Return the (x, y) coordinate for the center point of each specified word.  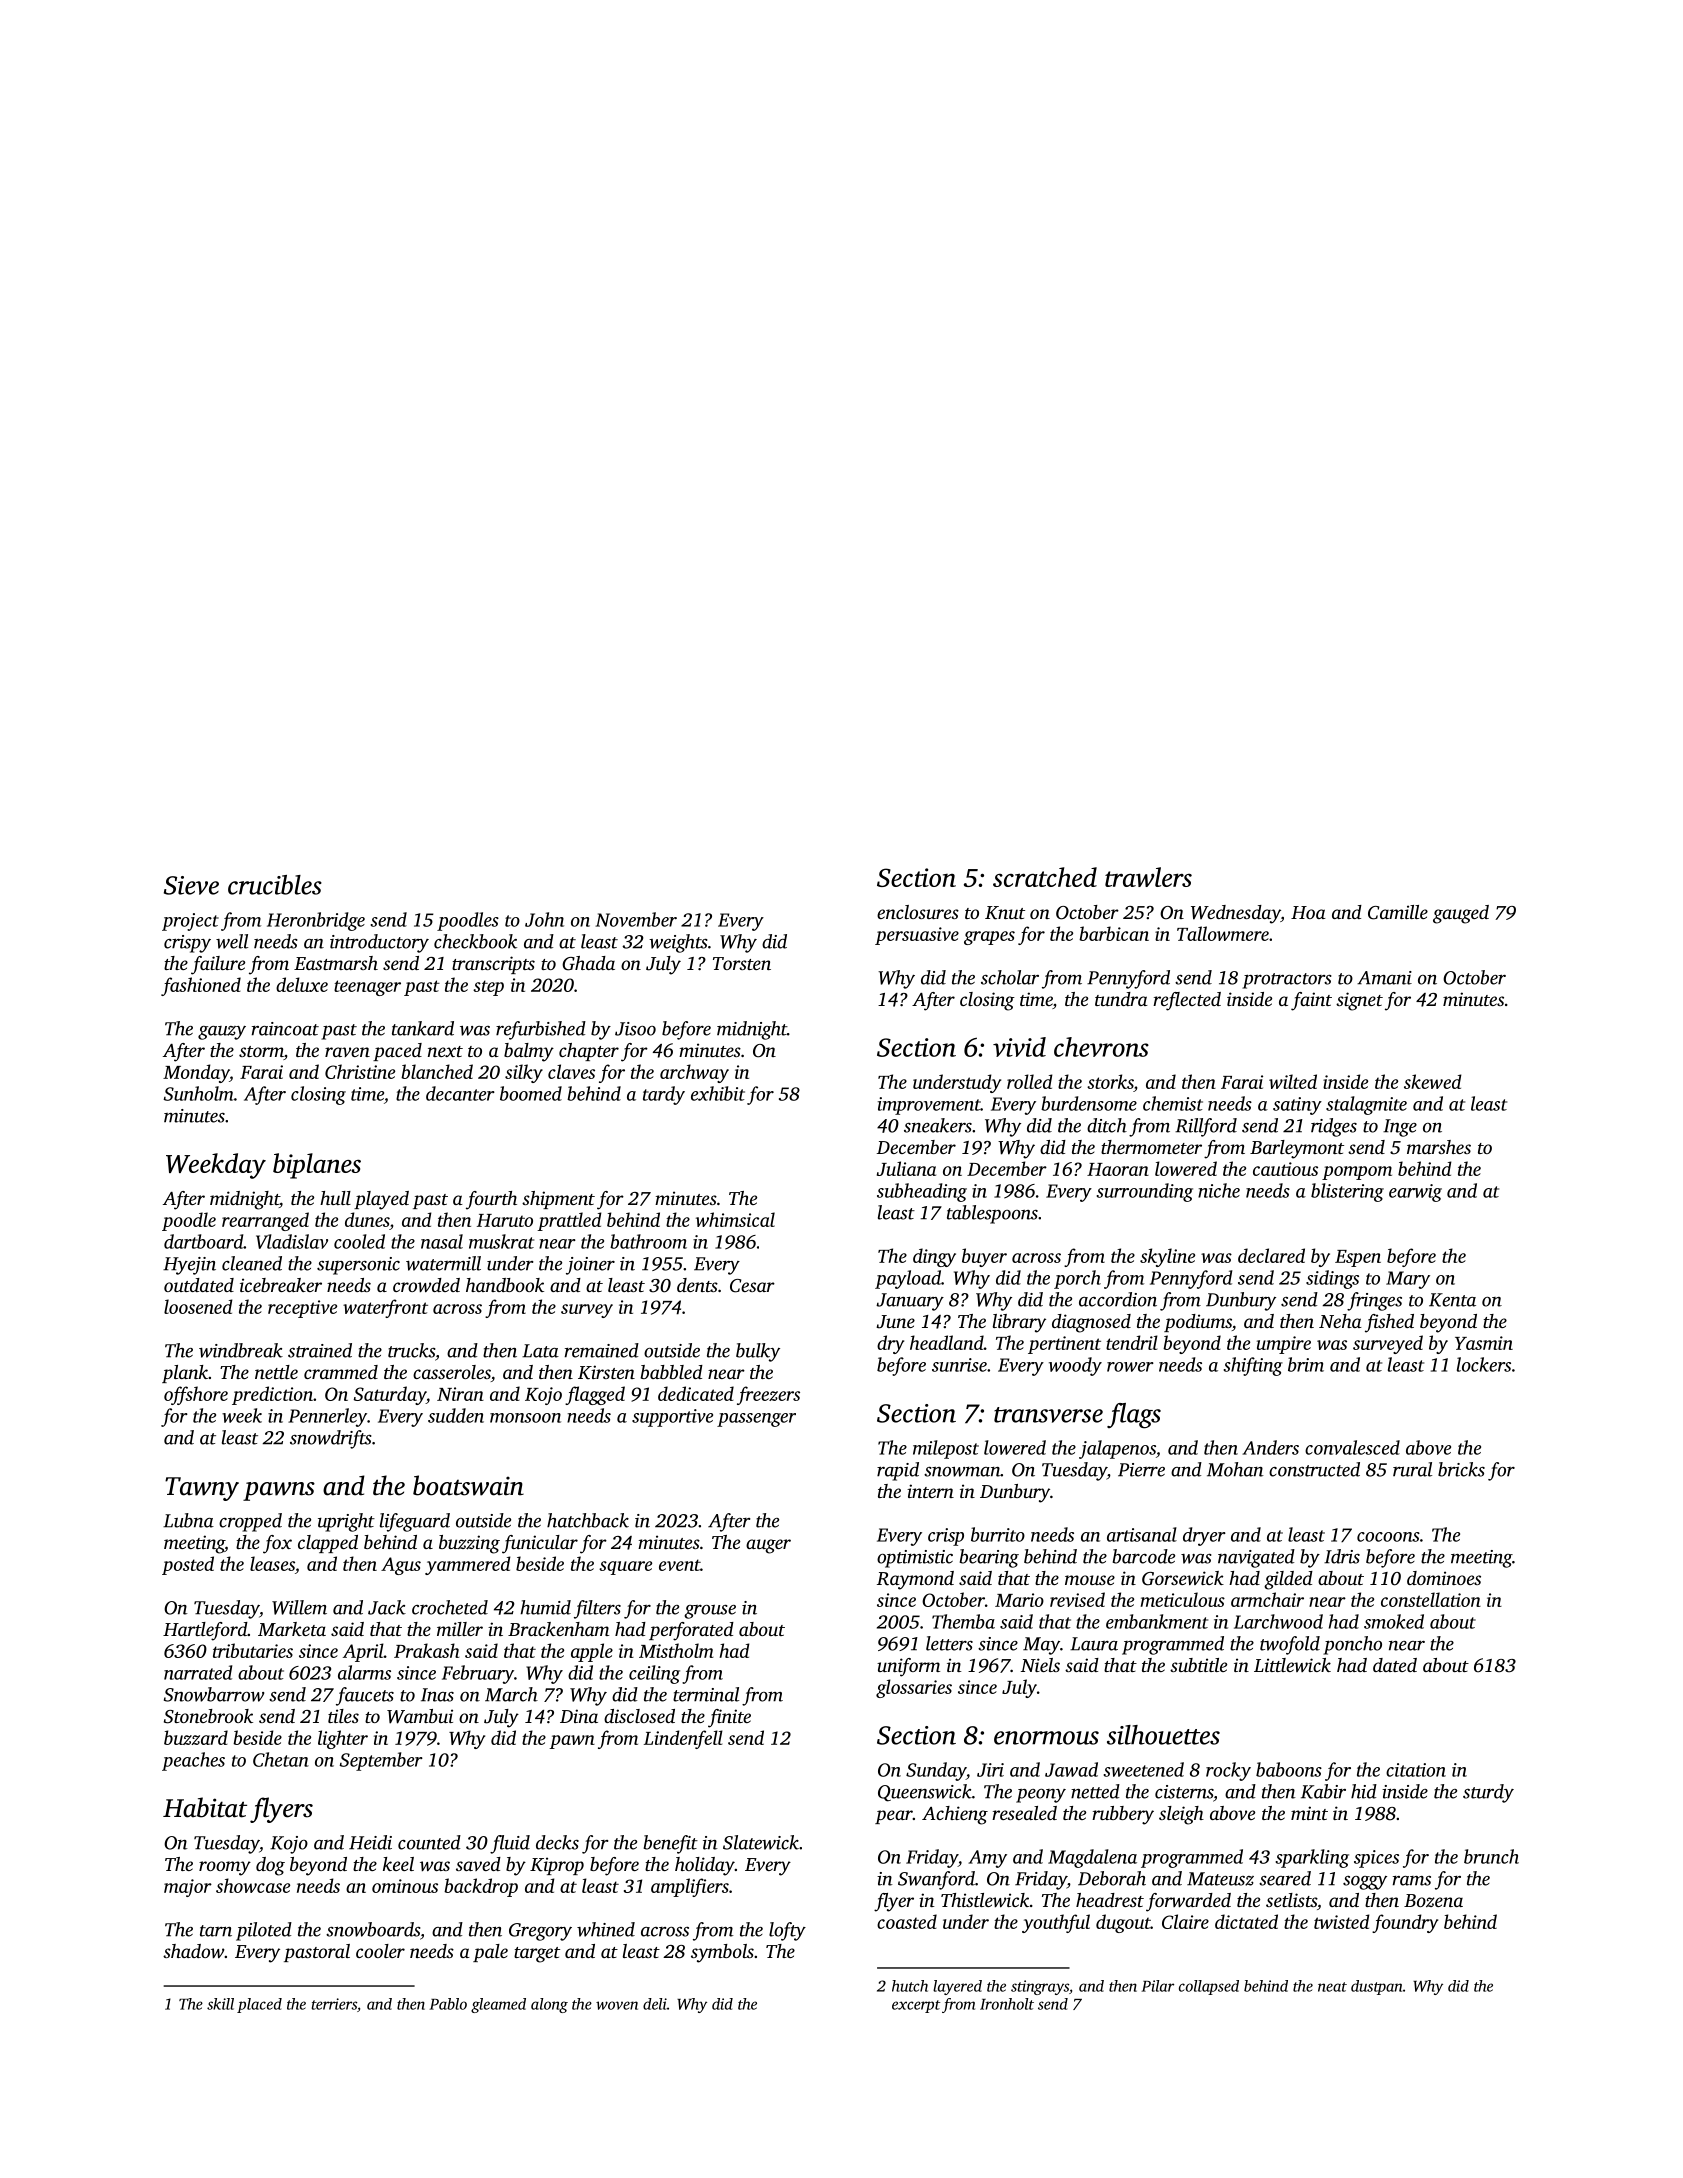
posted (188, 1565)
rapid (898, 1471)
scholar (1010, 977)
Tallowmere (1223, 933)
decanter (460, 1093)
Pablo (448, 2004)
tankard (423, 1028)
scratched (1045, 877)
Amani (1384, 978)
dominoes (1444, 1578)
